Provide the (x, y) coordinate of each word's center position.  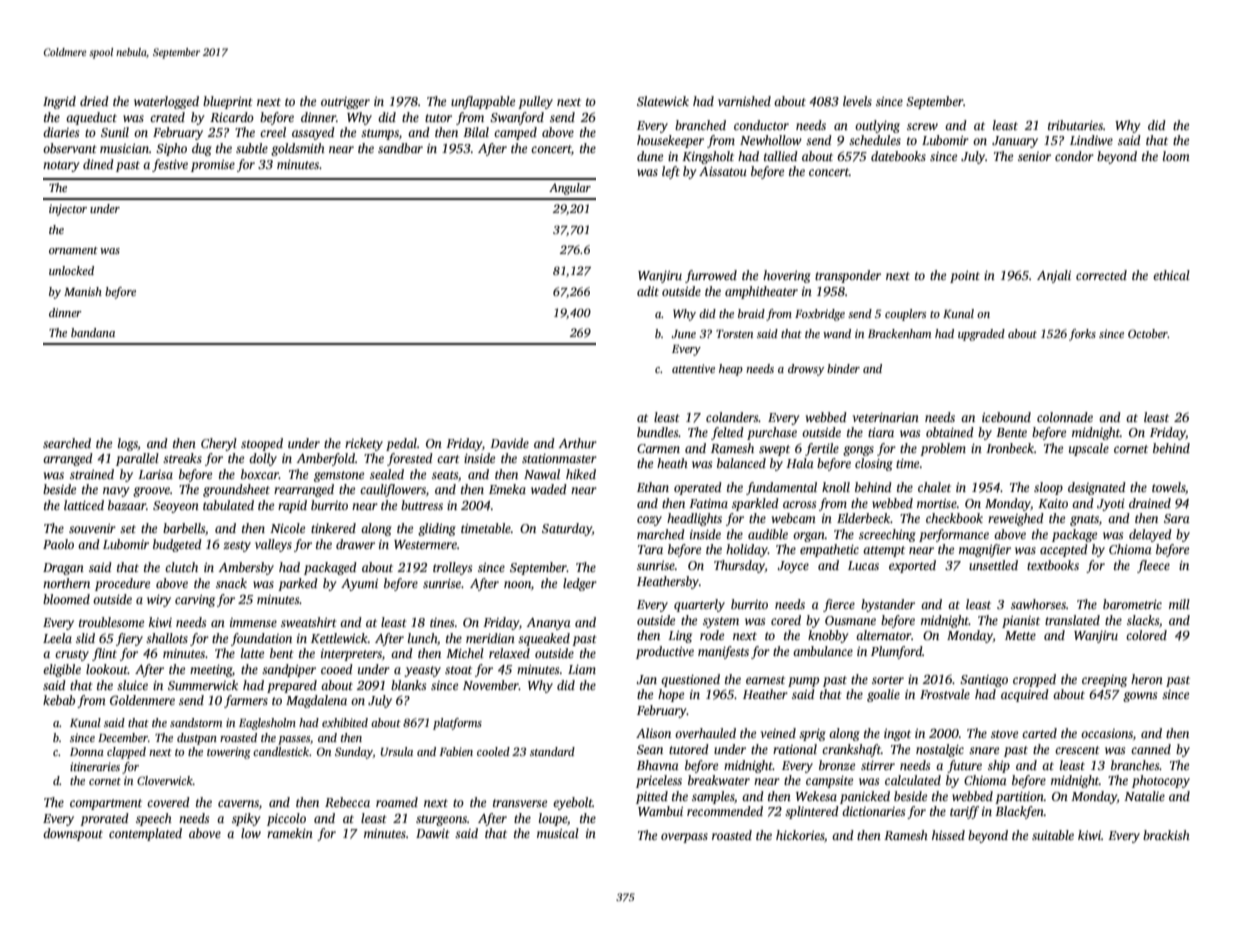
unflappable (483, 102)
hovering (787, 276)
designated (1097, 488)
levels (857, 101)
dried (94, 101)
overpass (684, 838)
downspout (73, 834)
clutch (181, 567)
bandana (93, 332)
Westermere (425, 544)
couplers (905, 315)
